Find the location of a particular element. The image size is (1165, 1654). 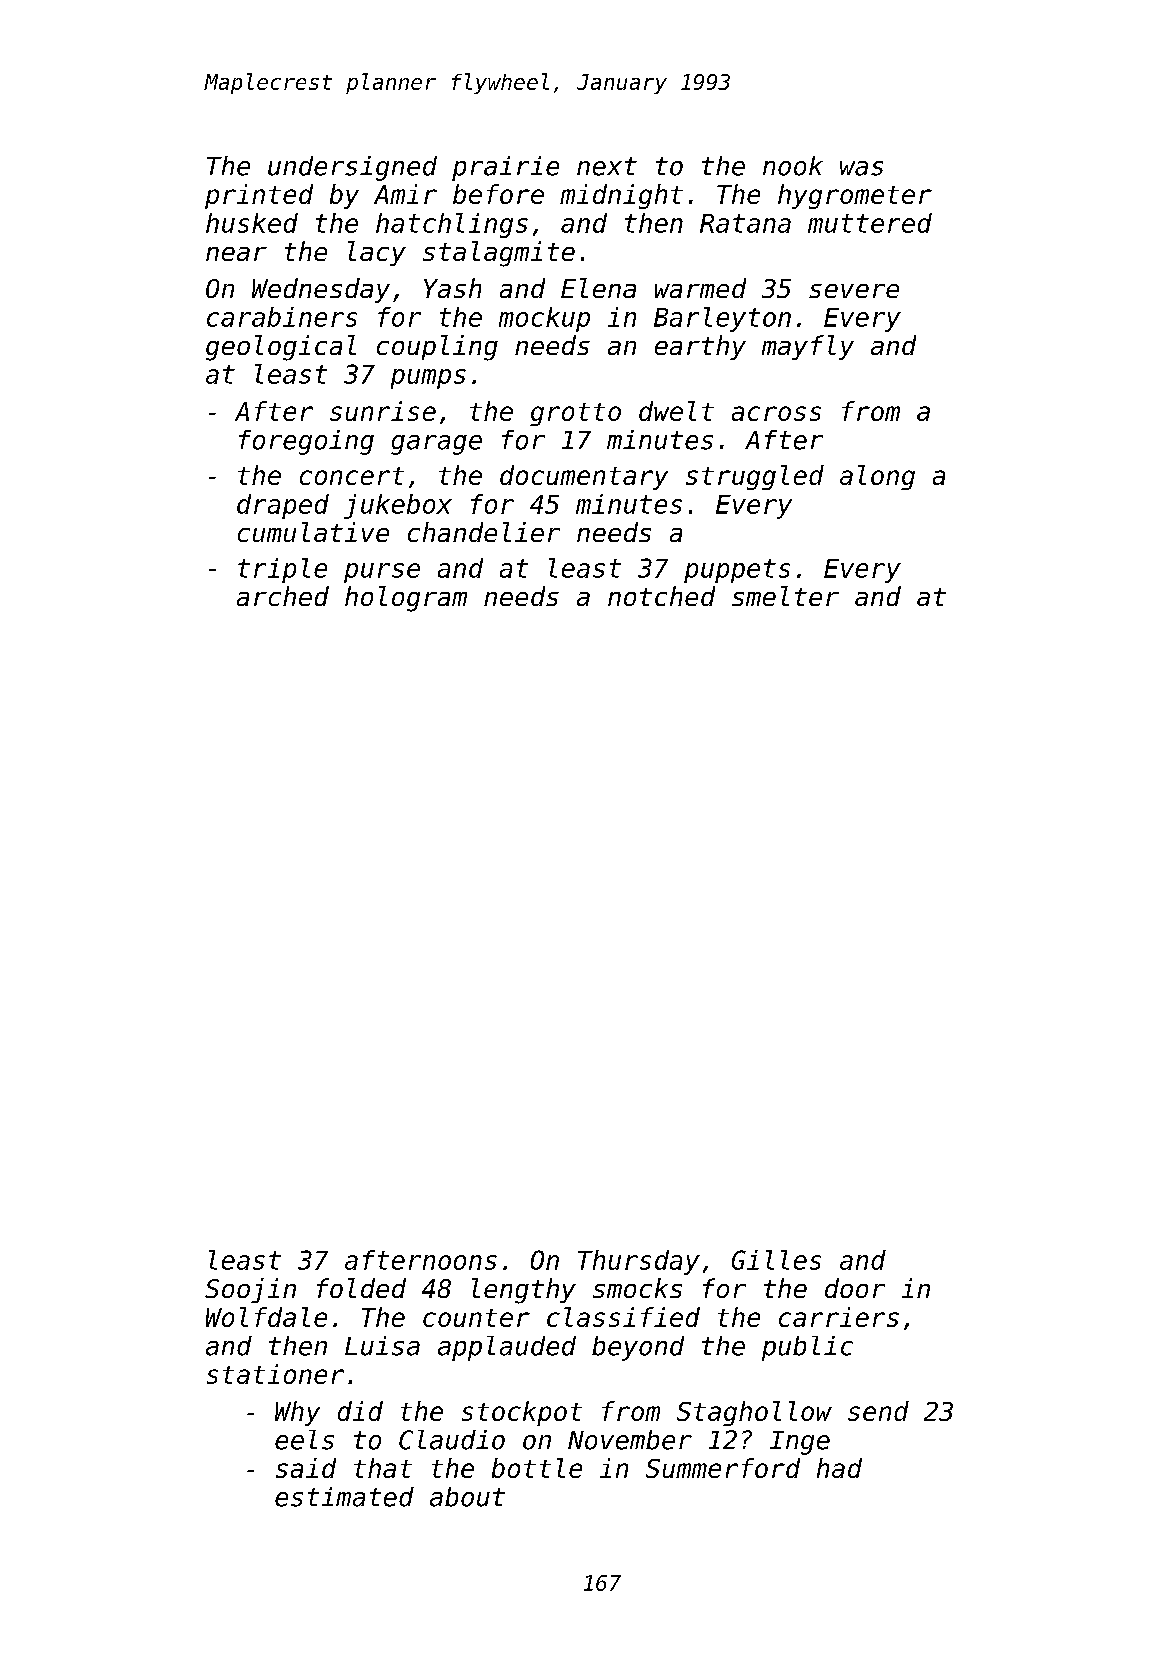

geological is located at coordinates (281, 348).
